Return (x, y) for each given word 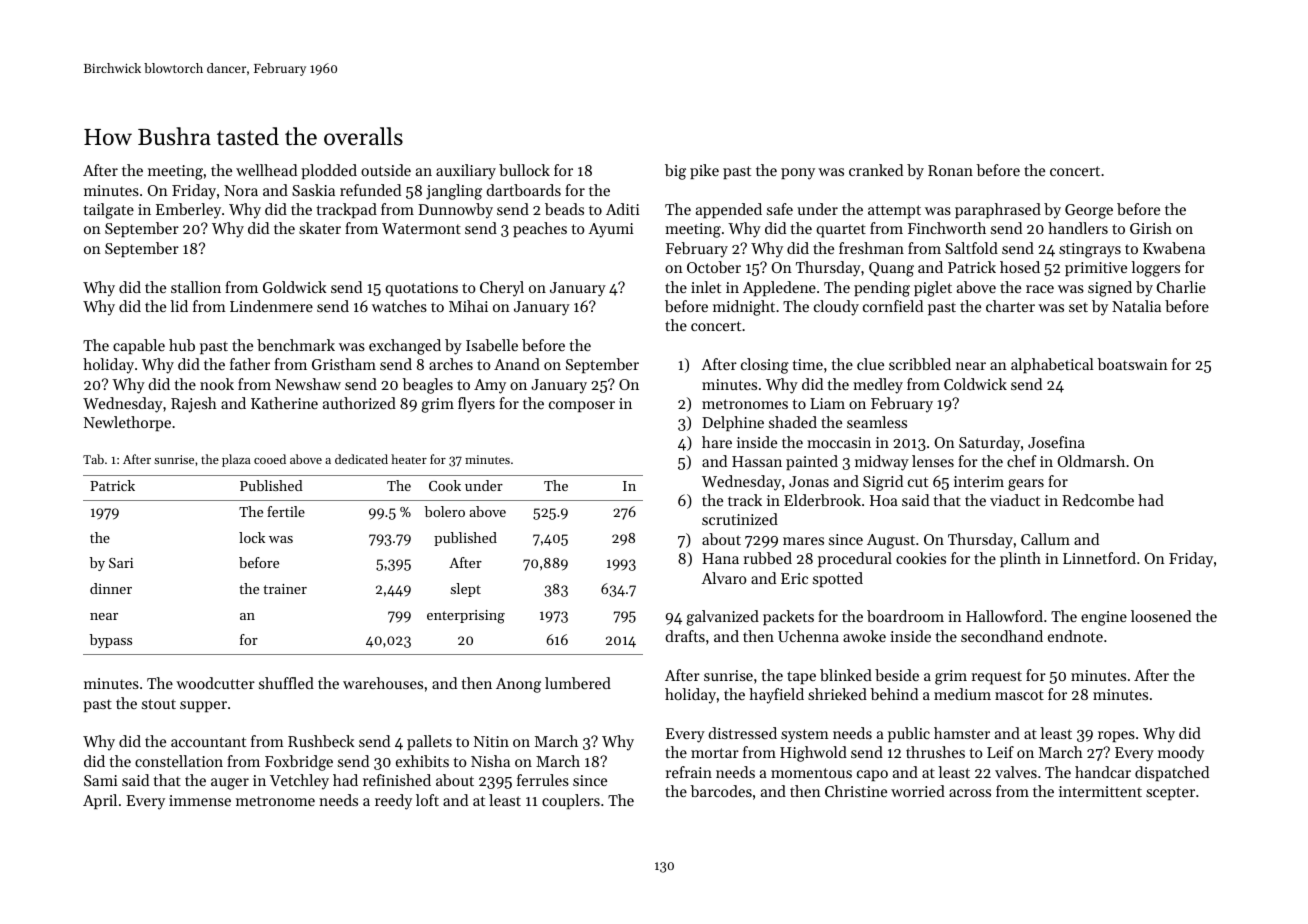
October (714, 267)
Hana (720, 558)
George (1089, 211)
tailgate (109, 211)
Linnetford (1099, 558)
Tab (93, 459)
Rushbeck (321, 741)
